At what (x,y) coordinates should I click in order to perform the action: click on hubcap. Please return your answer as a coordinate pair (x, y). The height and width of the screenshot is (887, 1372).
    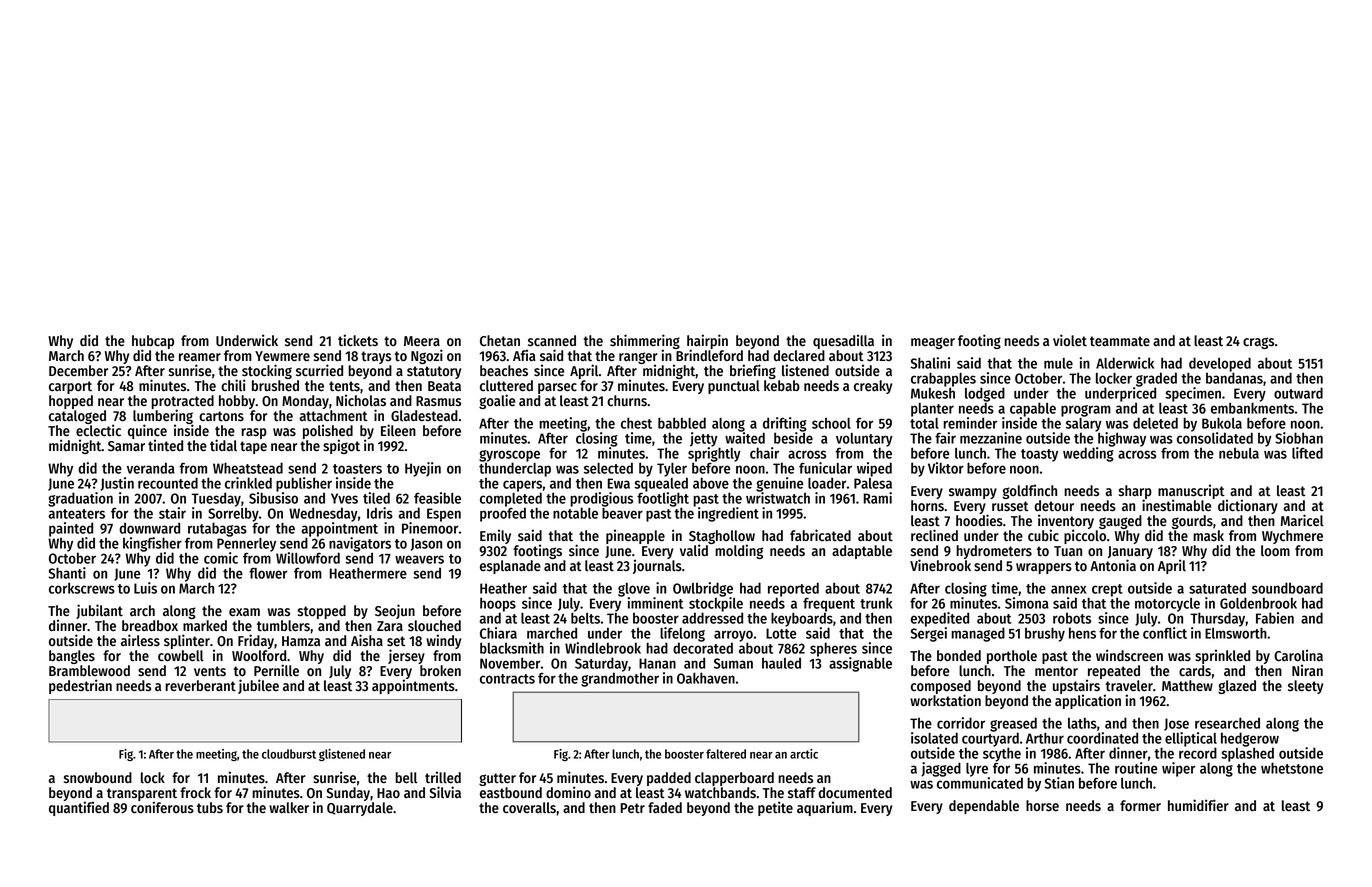
    Looking at the image, I should click on (153, 342).
